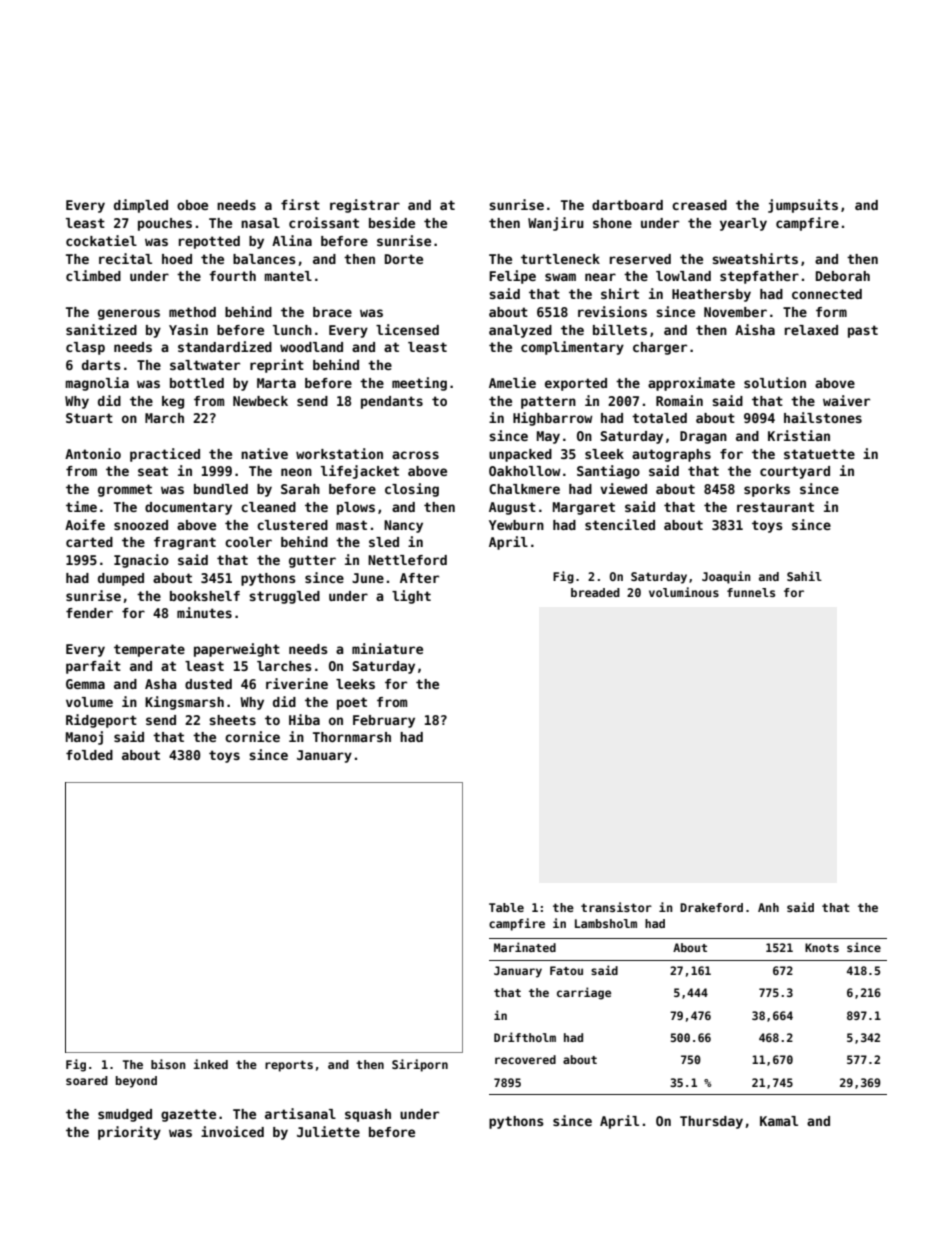 The image size is (952, 1233). What do you see at coordinates (81, 506) in the image?
I see `time` at bounding box center [81, 506].
